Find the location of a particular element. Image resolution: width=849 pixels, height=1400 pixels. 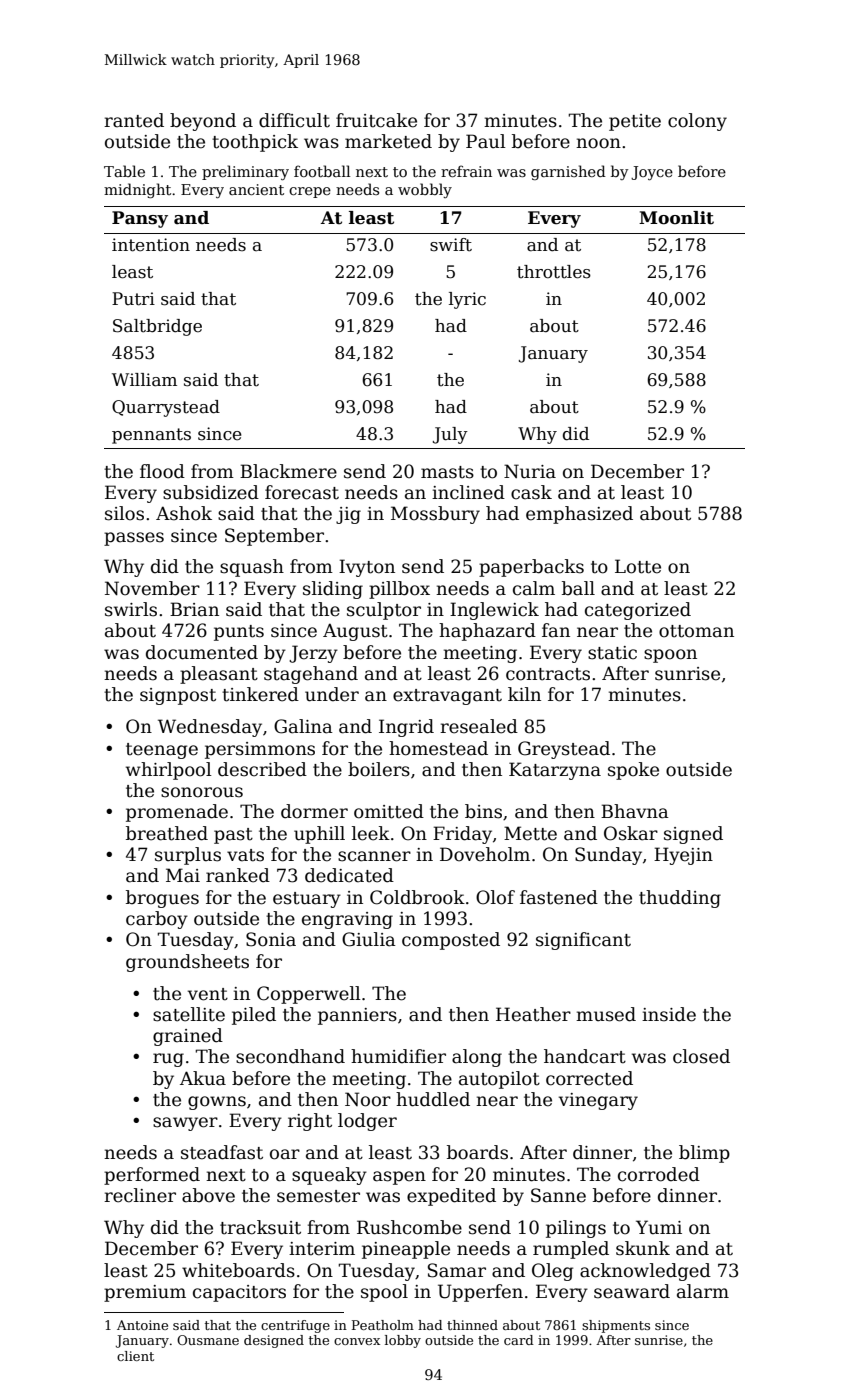

November is located at coordinates (152, 588).
